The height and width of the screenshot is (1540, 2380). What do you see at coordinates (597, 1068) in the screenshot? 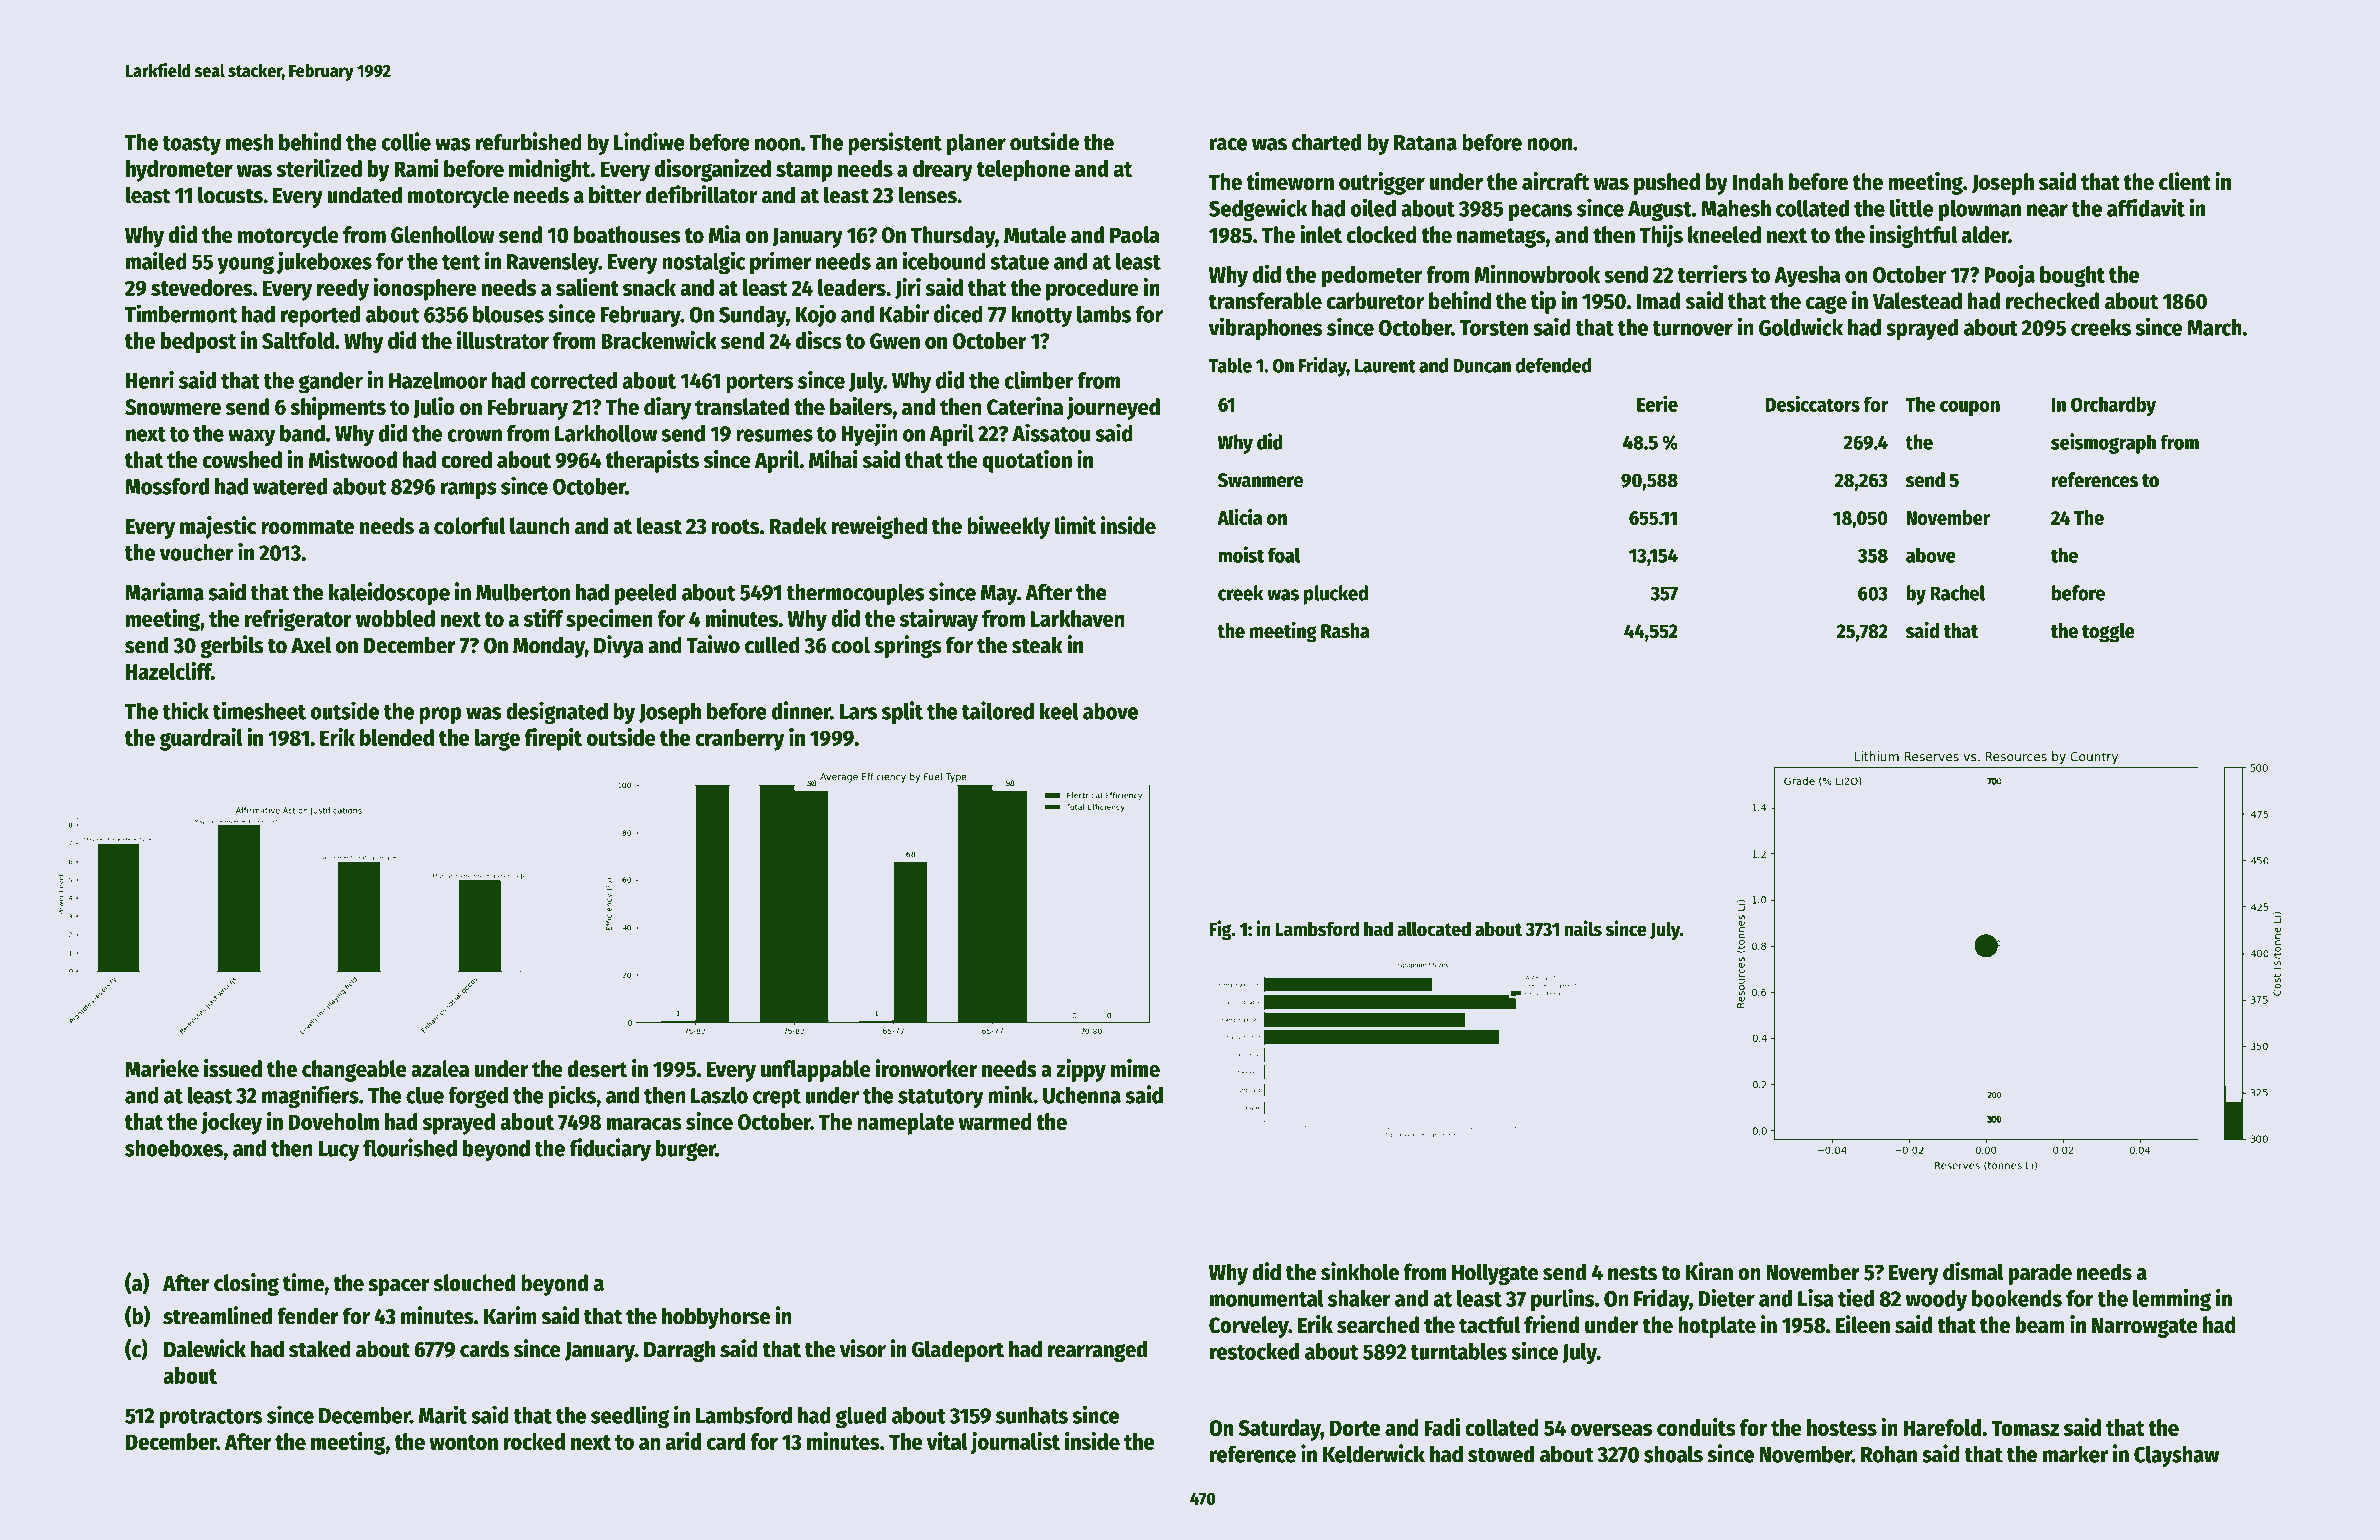
I see `desert` at bounding box center [597, 1068].
